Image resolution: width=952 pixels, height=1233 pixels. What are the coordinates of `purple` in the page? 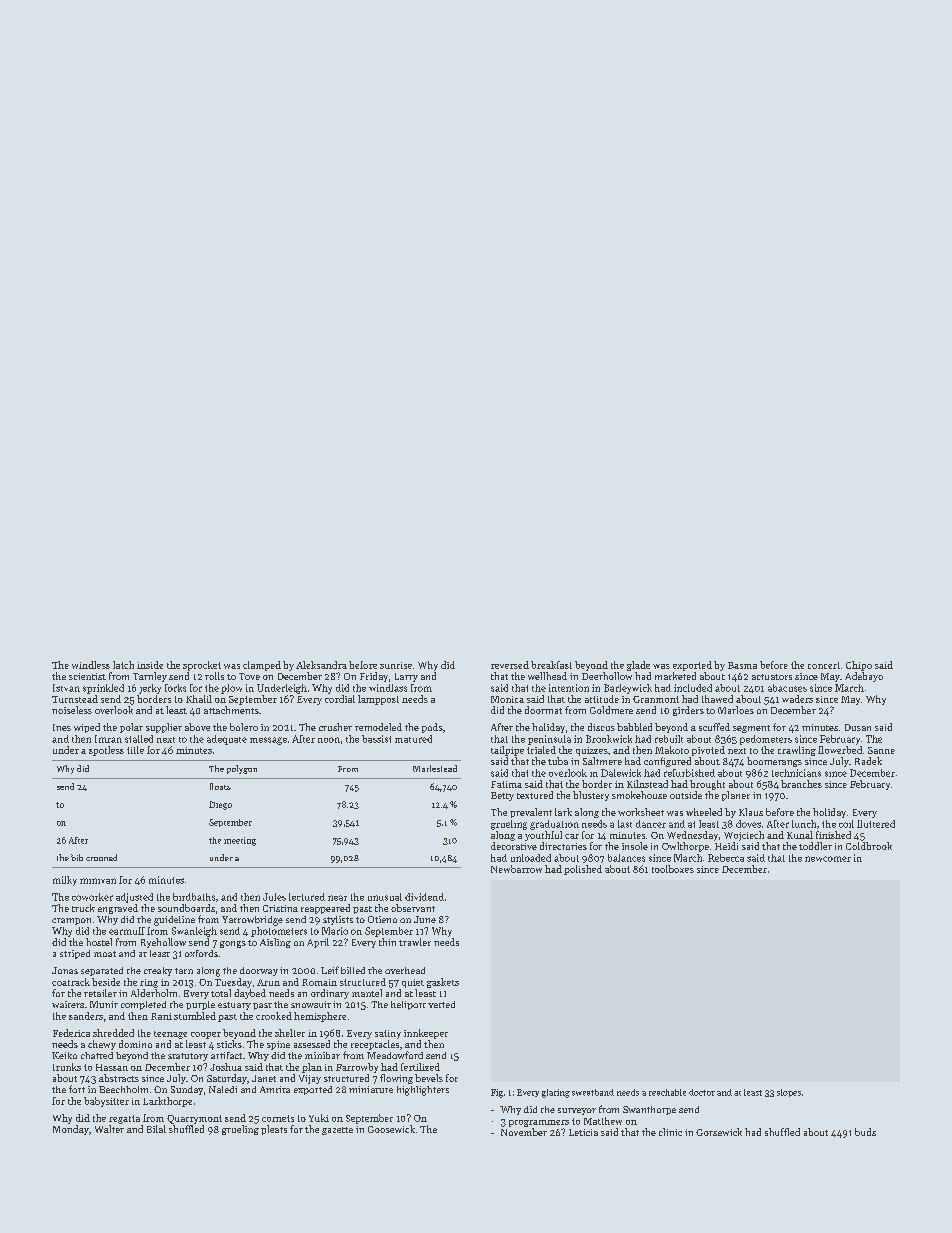 It's located at (200, 1005).
